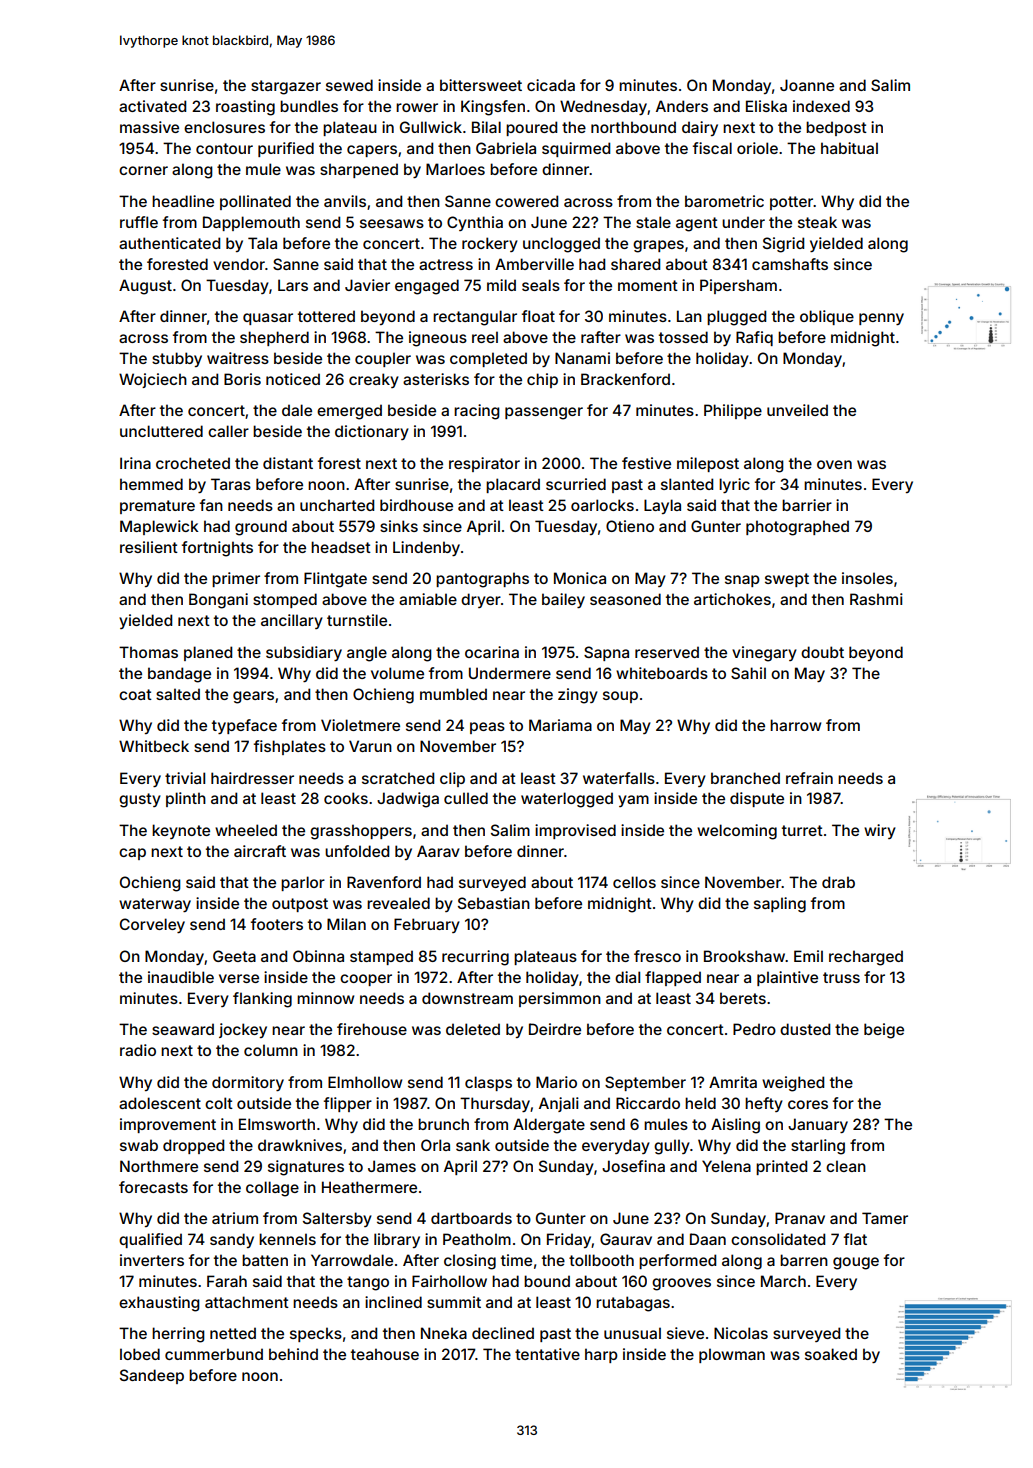 Image resolution: width=1033 pixels, height=1468 pixels. I want to click on subsidiary, so click(304, 653).
